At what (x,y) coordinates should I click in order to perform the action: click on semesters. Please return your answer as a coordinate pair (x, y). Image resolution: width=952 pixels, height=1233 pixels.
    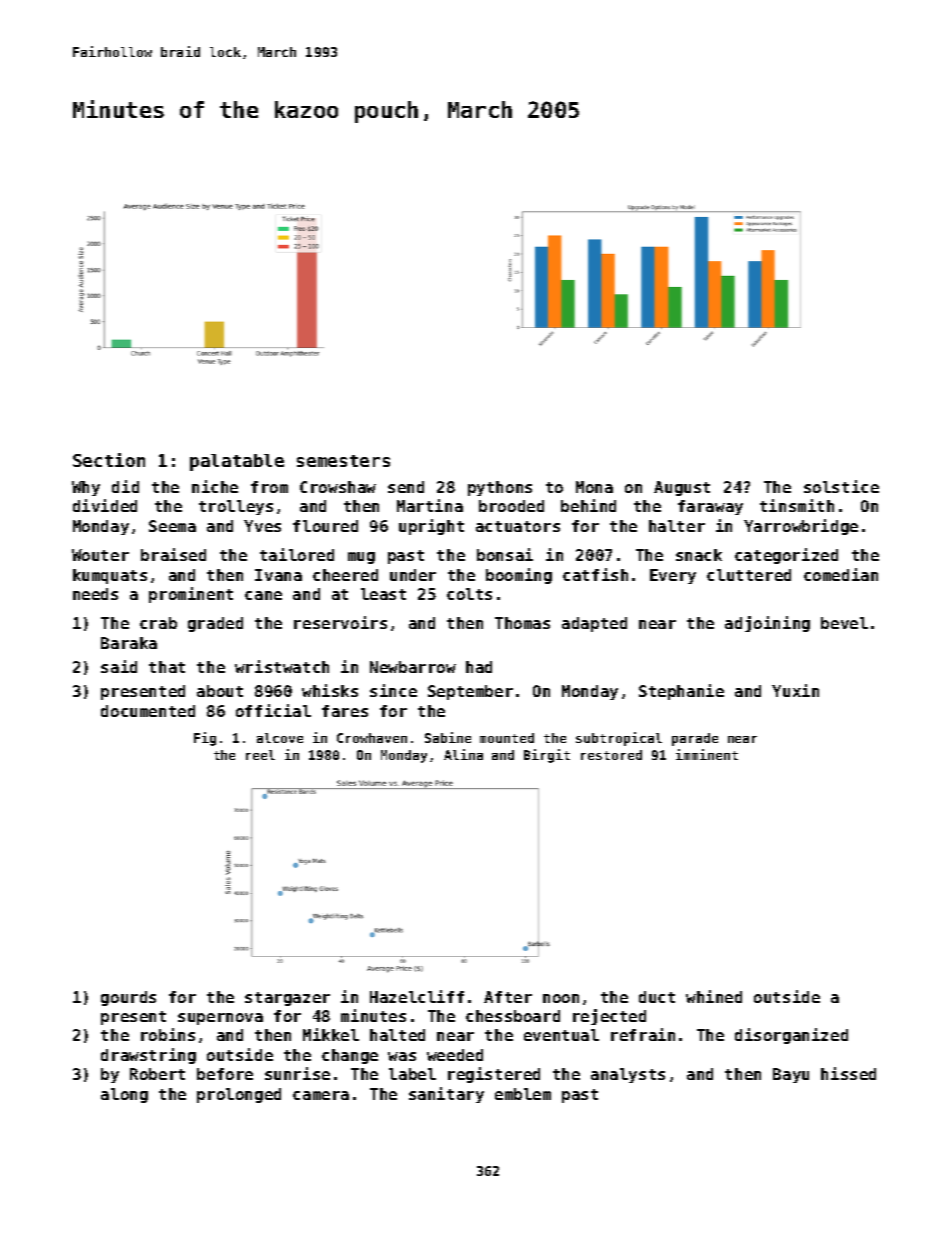
    Looking at the image, I should click on (343, 461).
